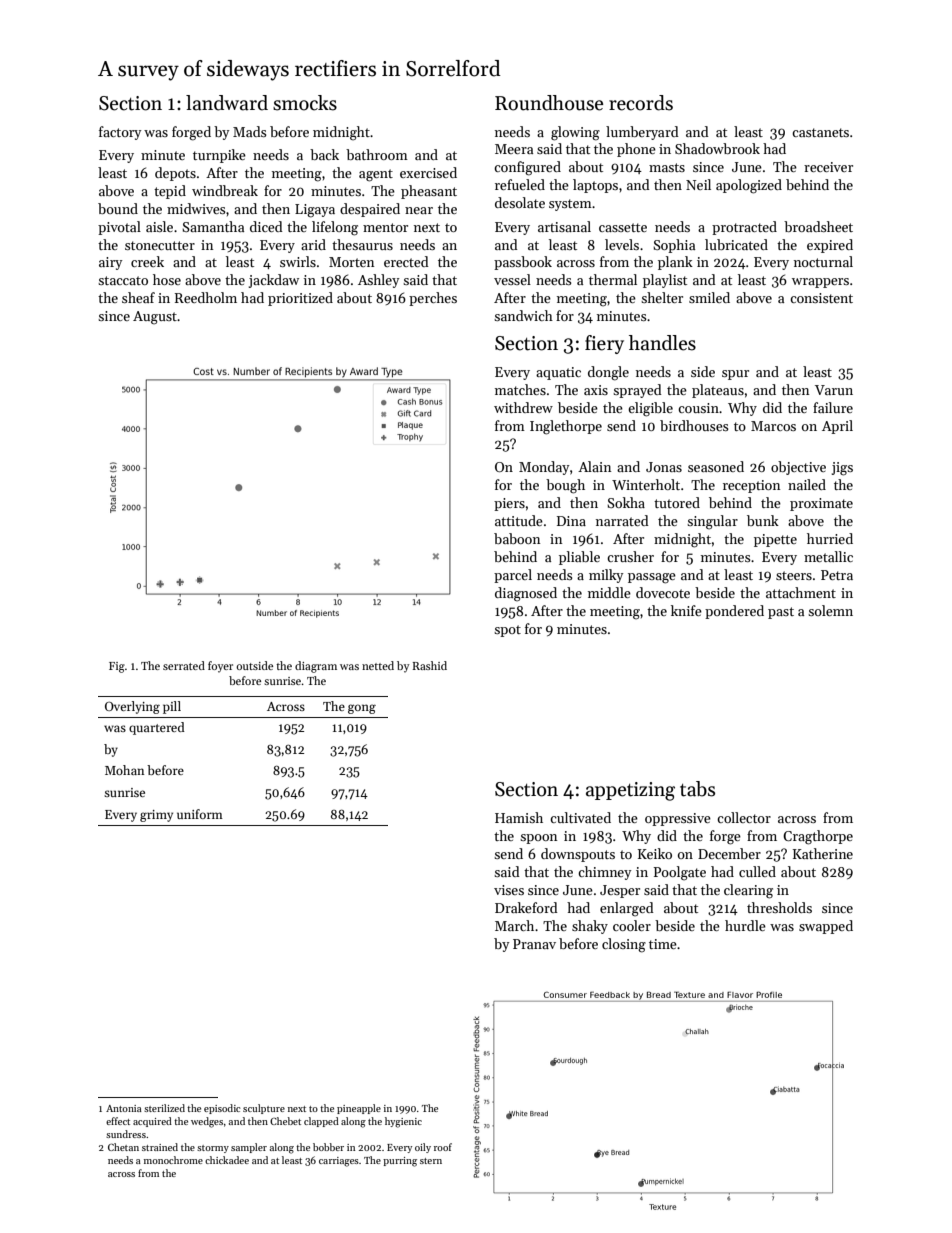  What do you see at coordinates (264, 1109) in the image?
I see `sculpture` at bounding box center [264, 1109].
